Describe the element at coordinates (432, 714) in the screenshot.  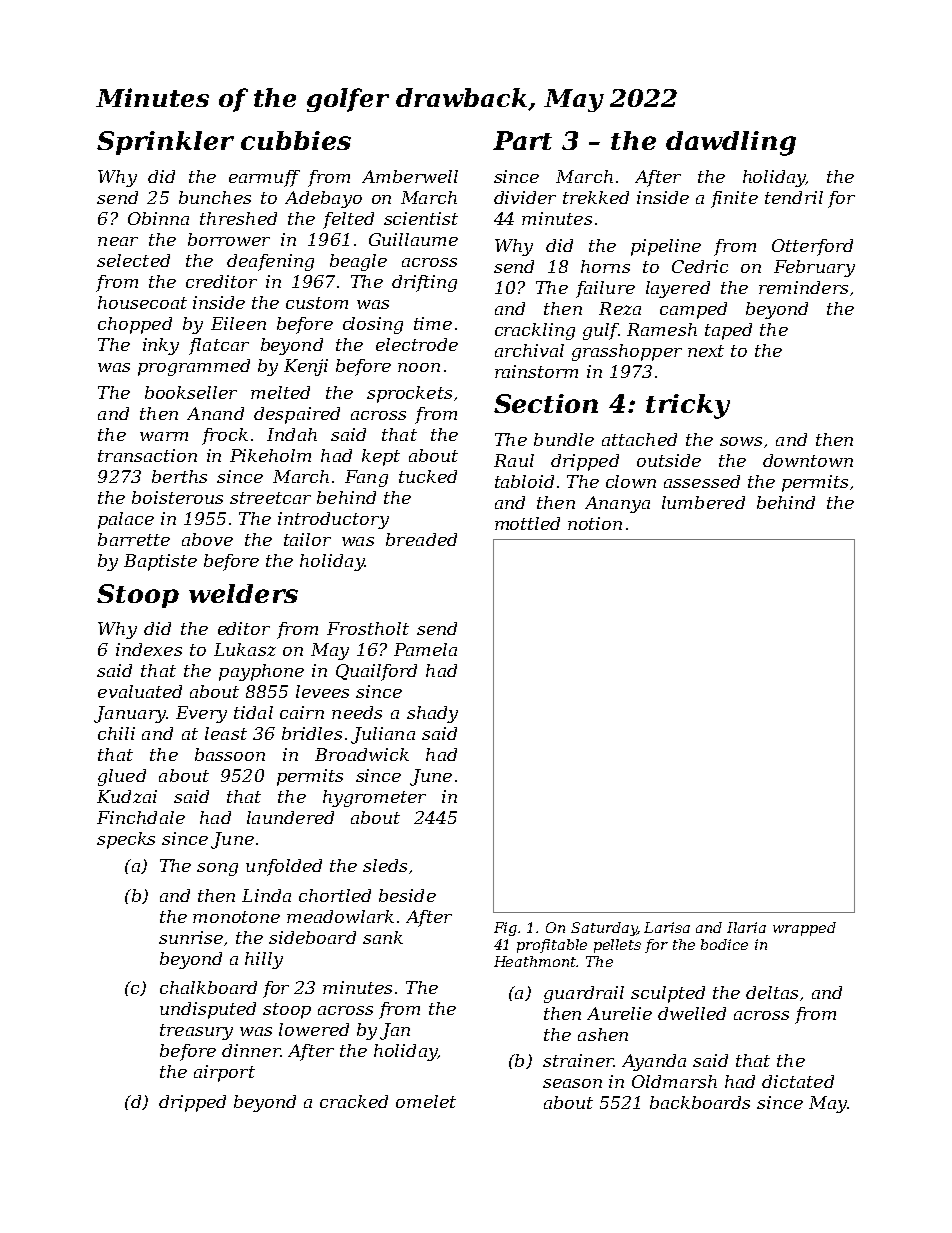
I see `shady` at that location.
